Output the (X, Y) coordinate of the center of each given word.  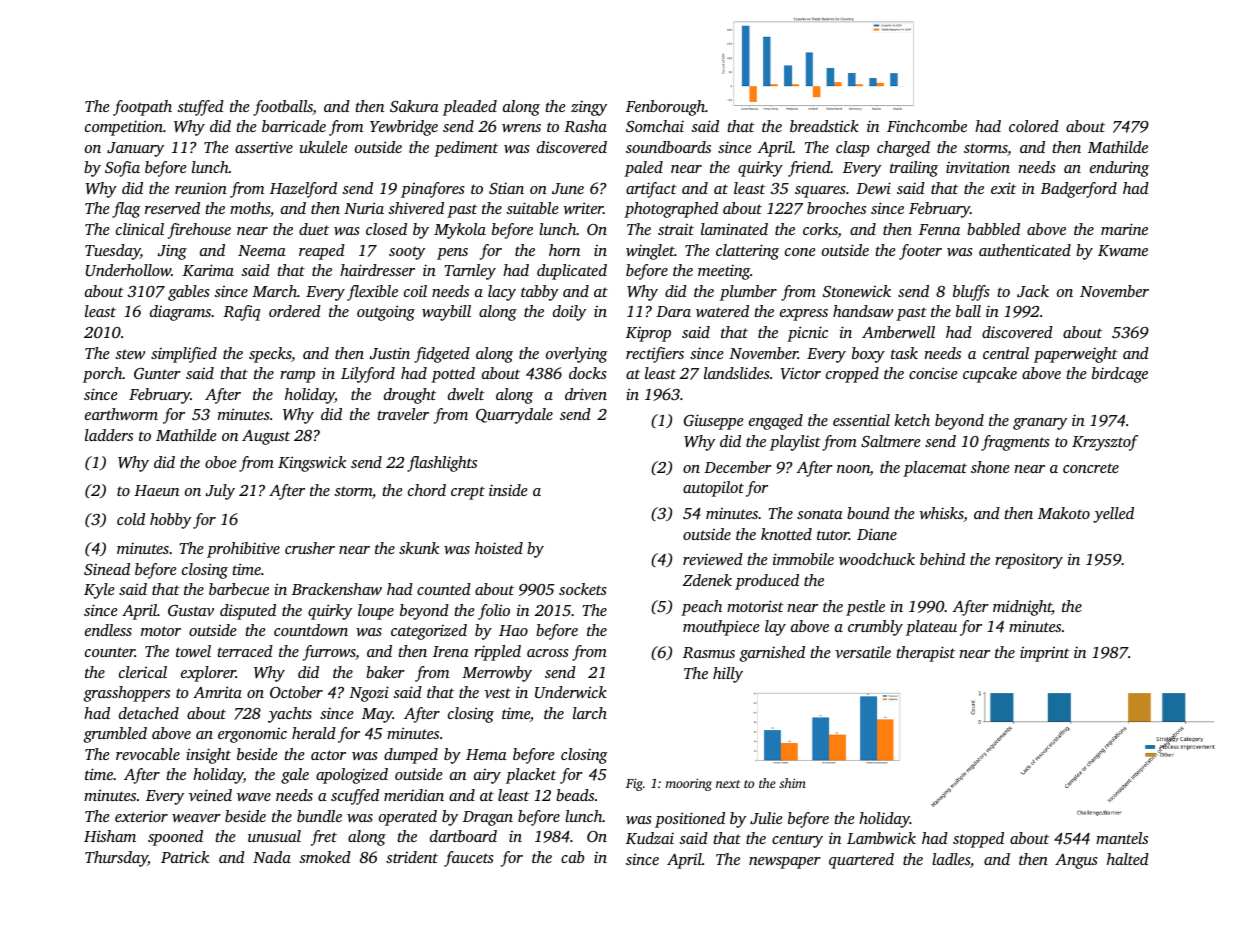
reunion (201, 188)
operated (408, 818)
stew (130, 354)
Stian (506, 188)
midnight (1022, 608)
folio (494, 612)
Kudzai (650, 838)
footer (920, 252)
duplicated (572, 272)
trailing (914, 169)
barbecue (239, 589)
